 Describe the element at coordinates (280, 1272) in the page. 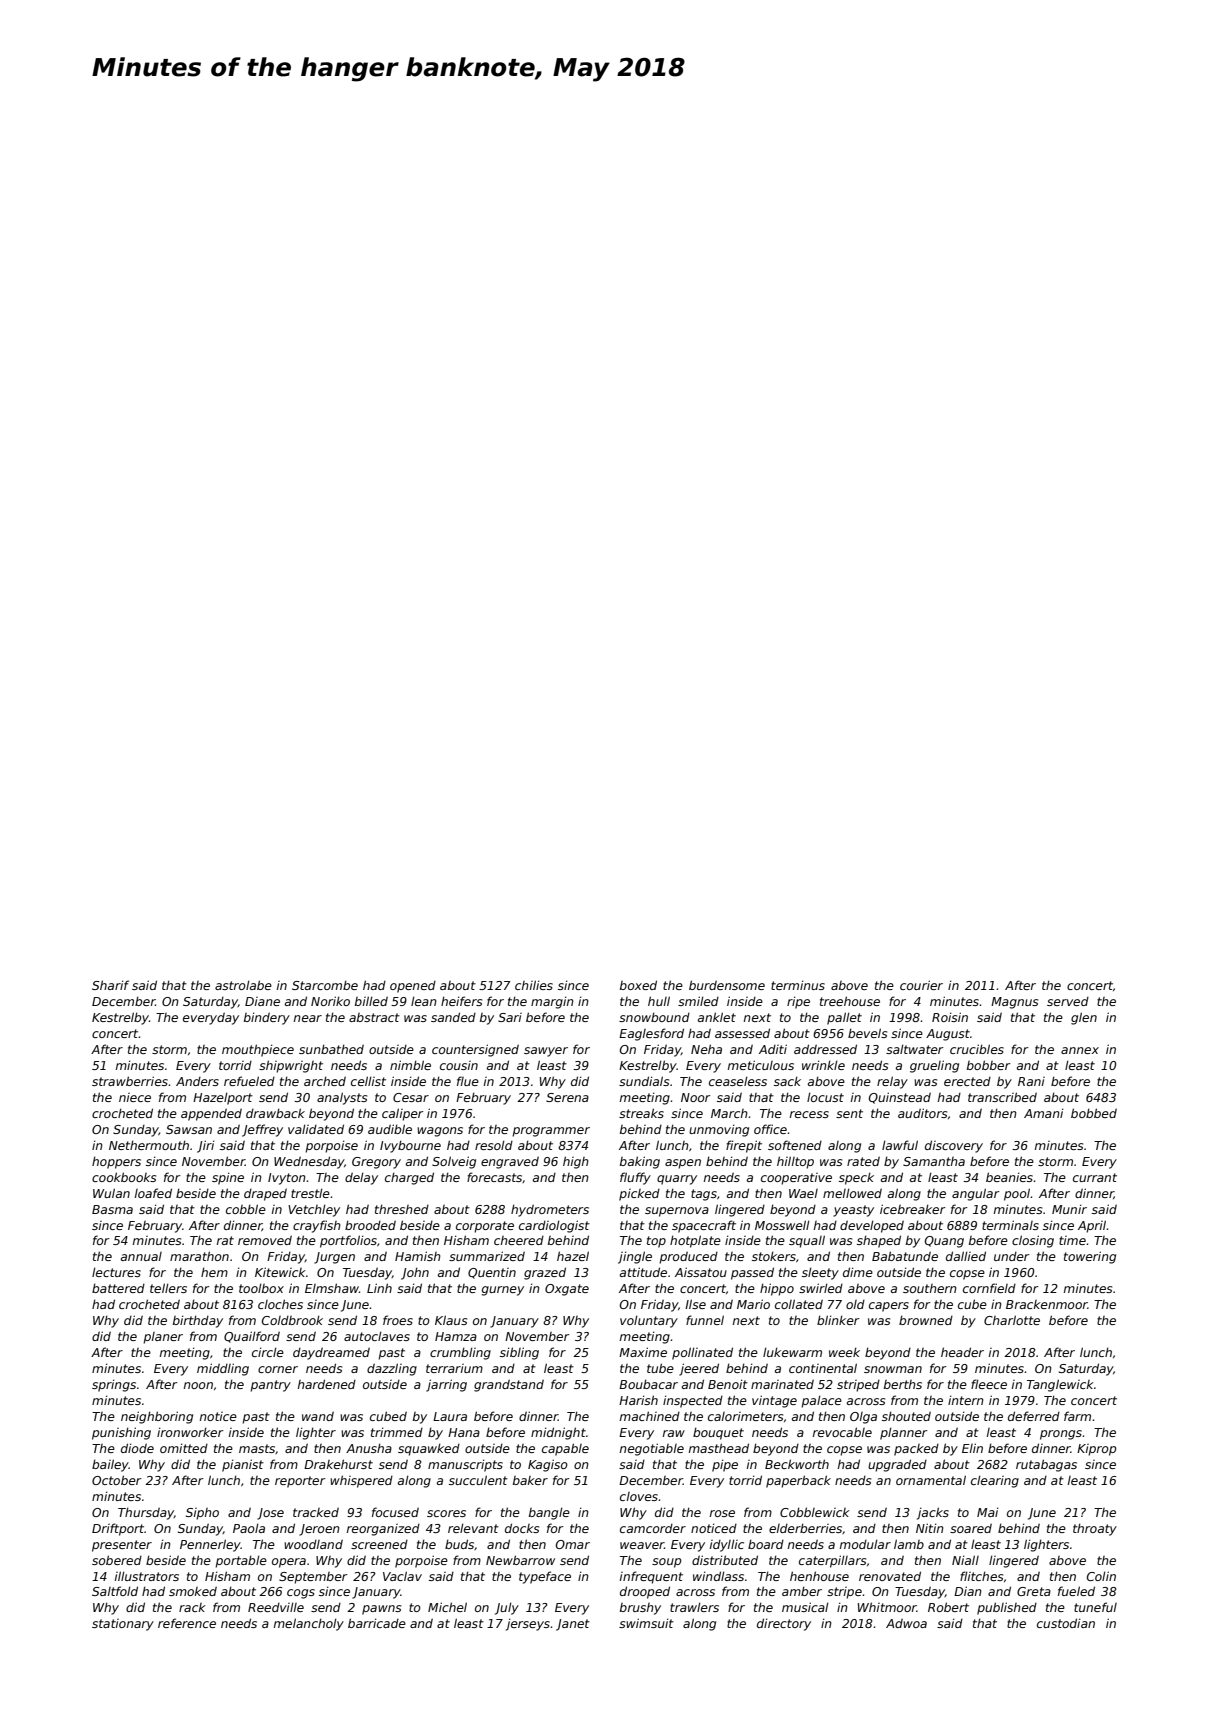

I see `Kitewick` at that location.
